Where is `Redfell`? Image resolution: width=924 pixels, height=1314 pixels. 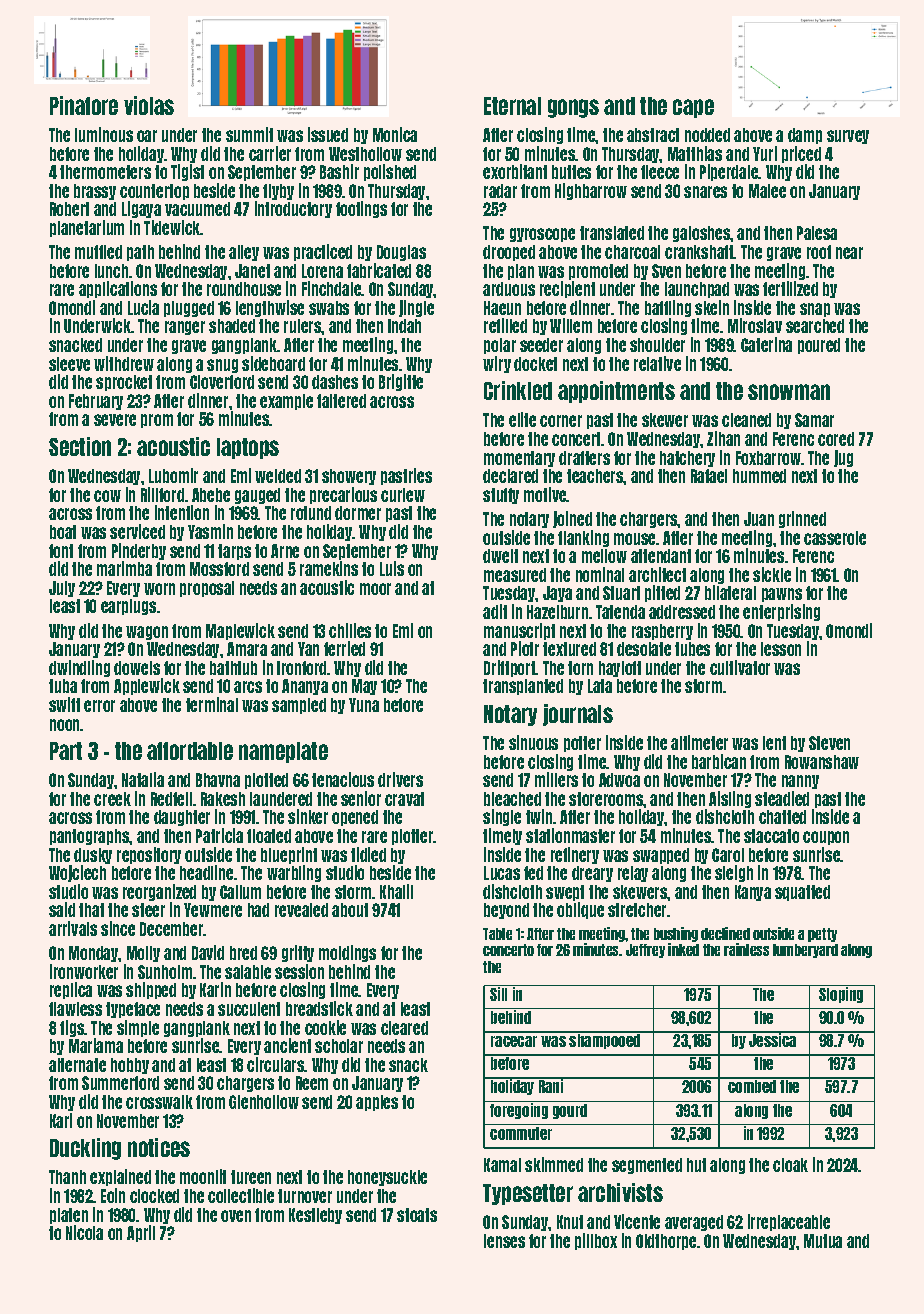
Redfell is located at coordinates (171, 799).
